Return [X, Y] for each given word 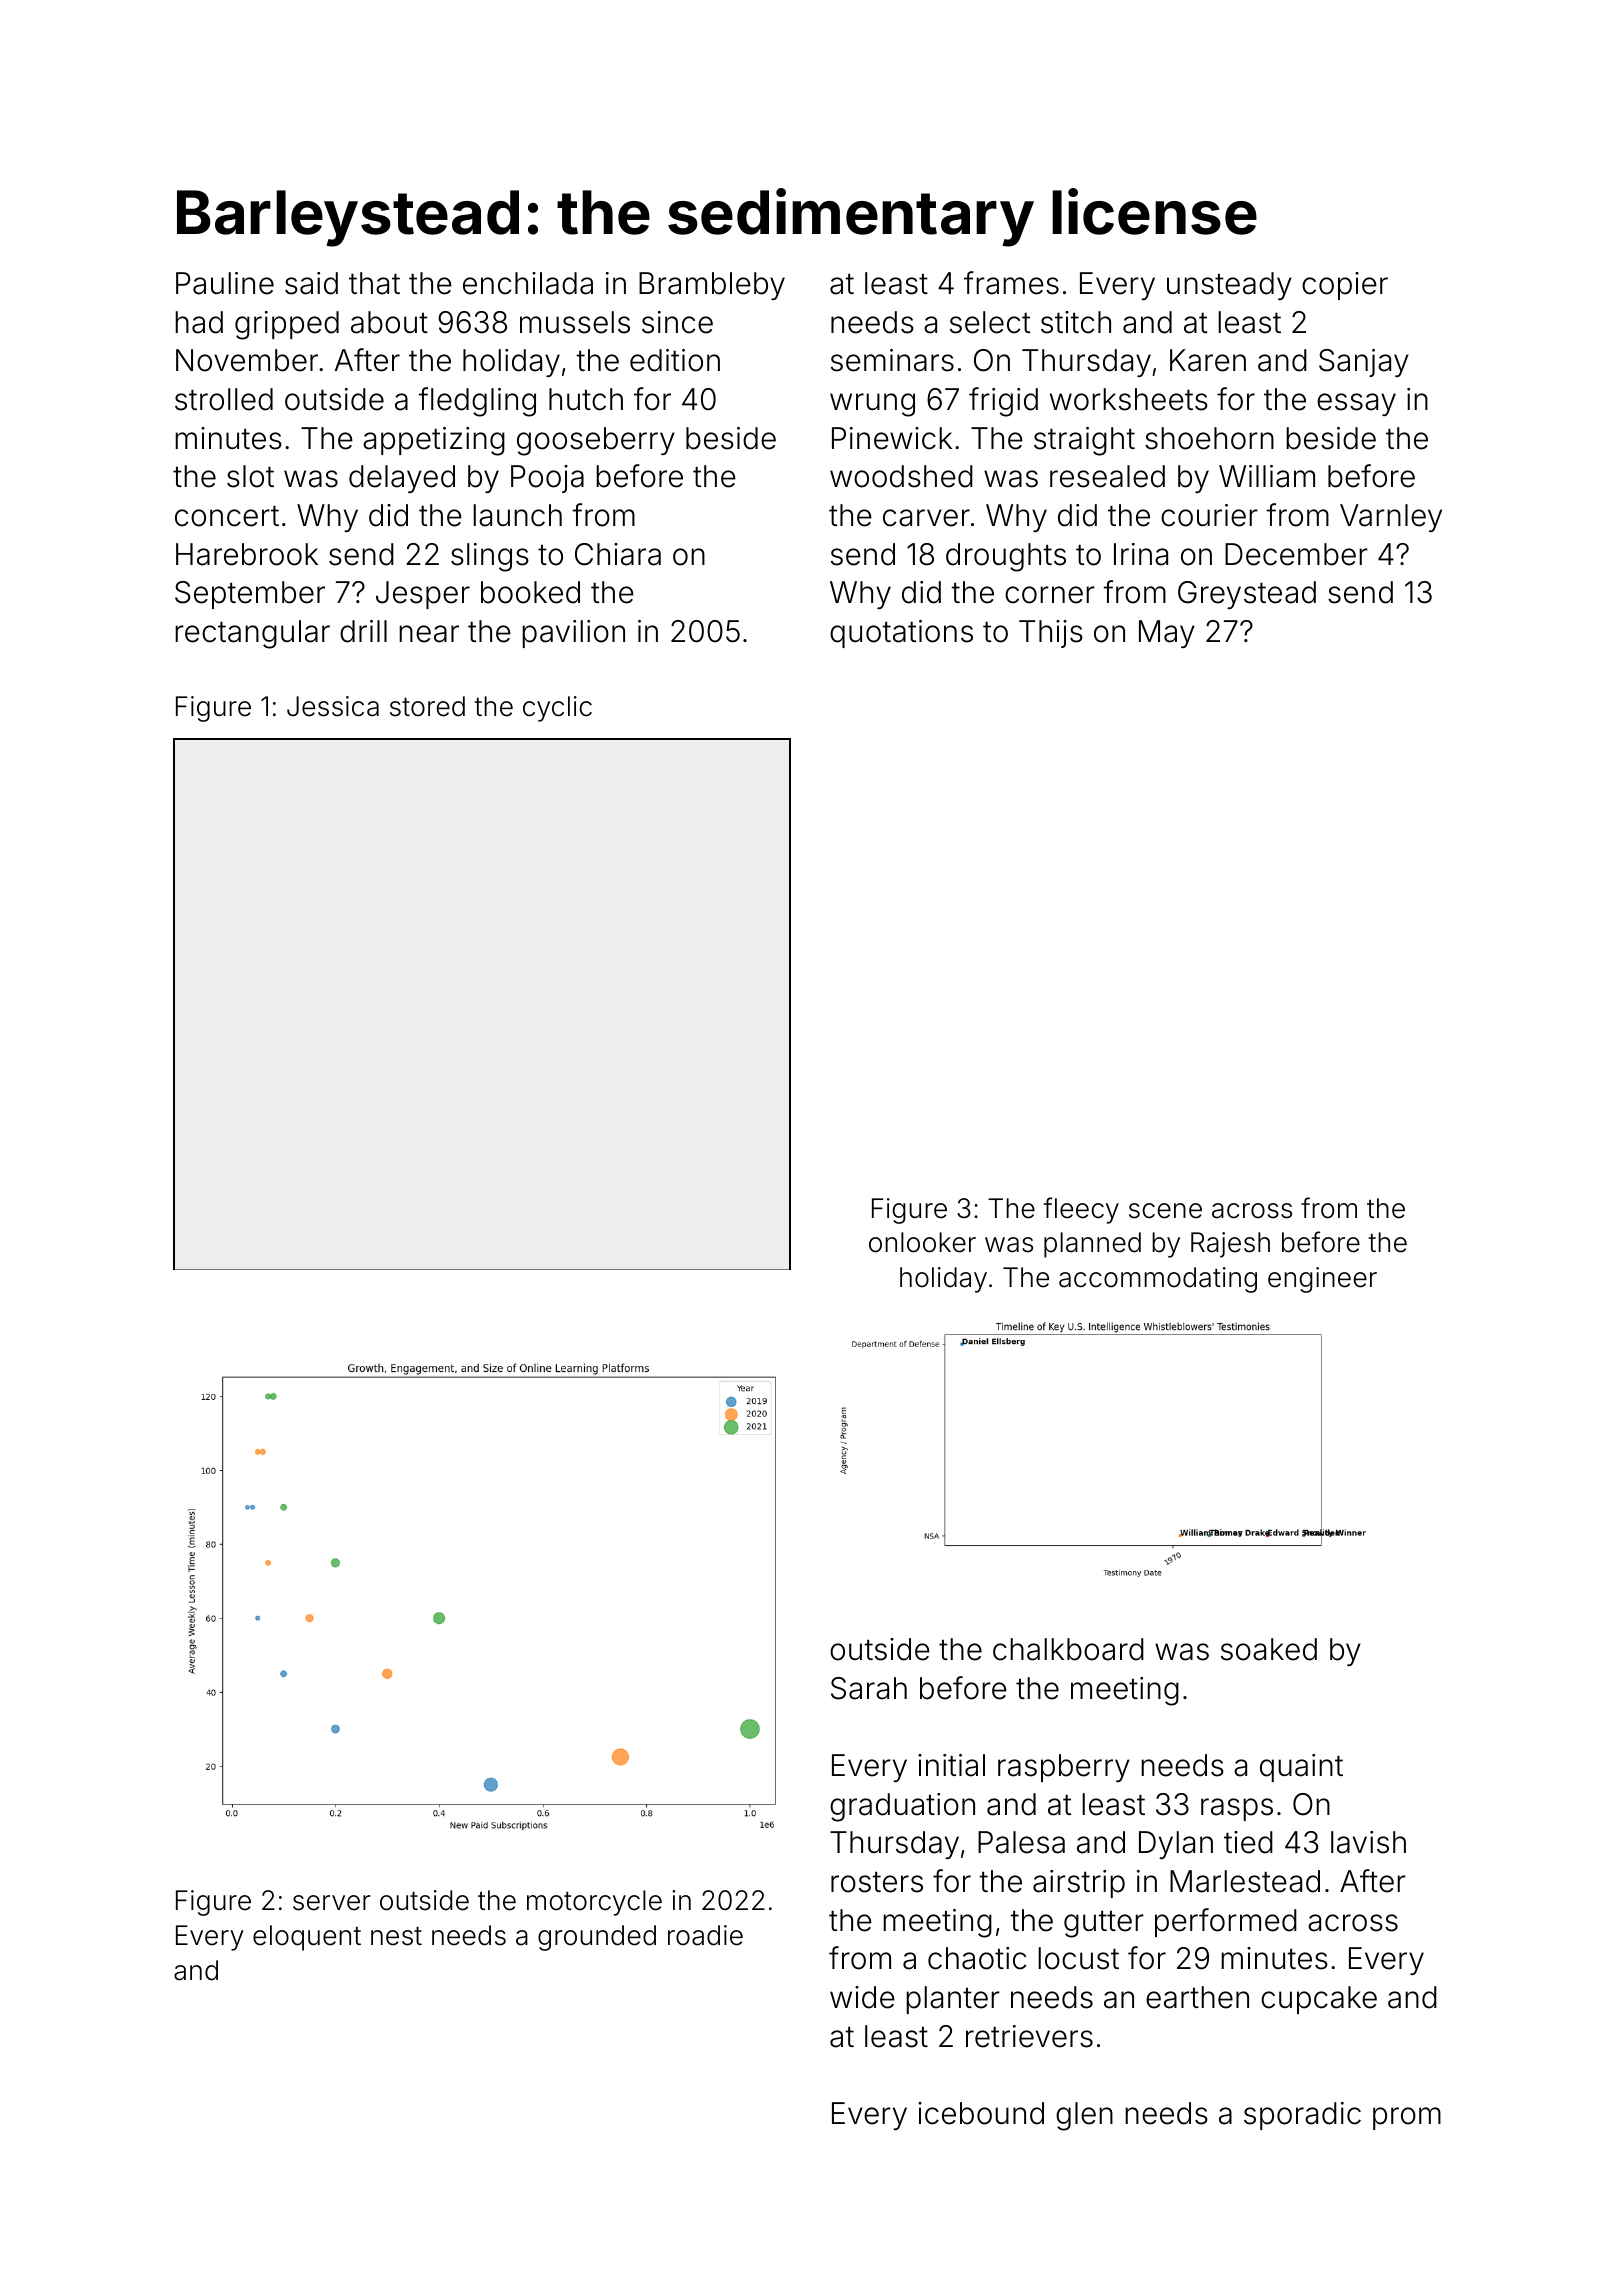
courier [1209, 515]
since [677, 322]
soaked [1269, 1649]
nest [396, 1936]
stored [427, 706]
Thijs [1051, 634]
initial [951, 1765]
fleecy [1081, 1210]
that [374, 283]
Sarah [869, 1688]
